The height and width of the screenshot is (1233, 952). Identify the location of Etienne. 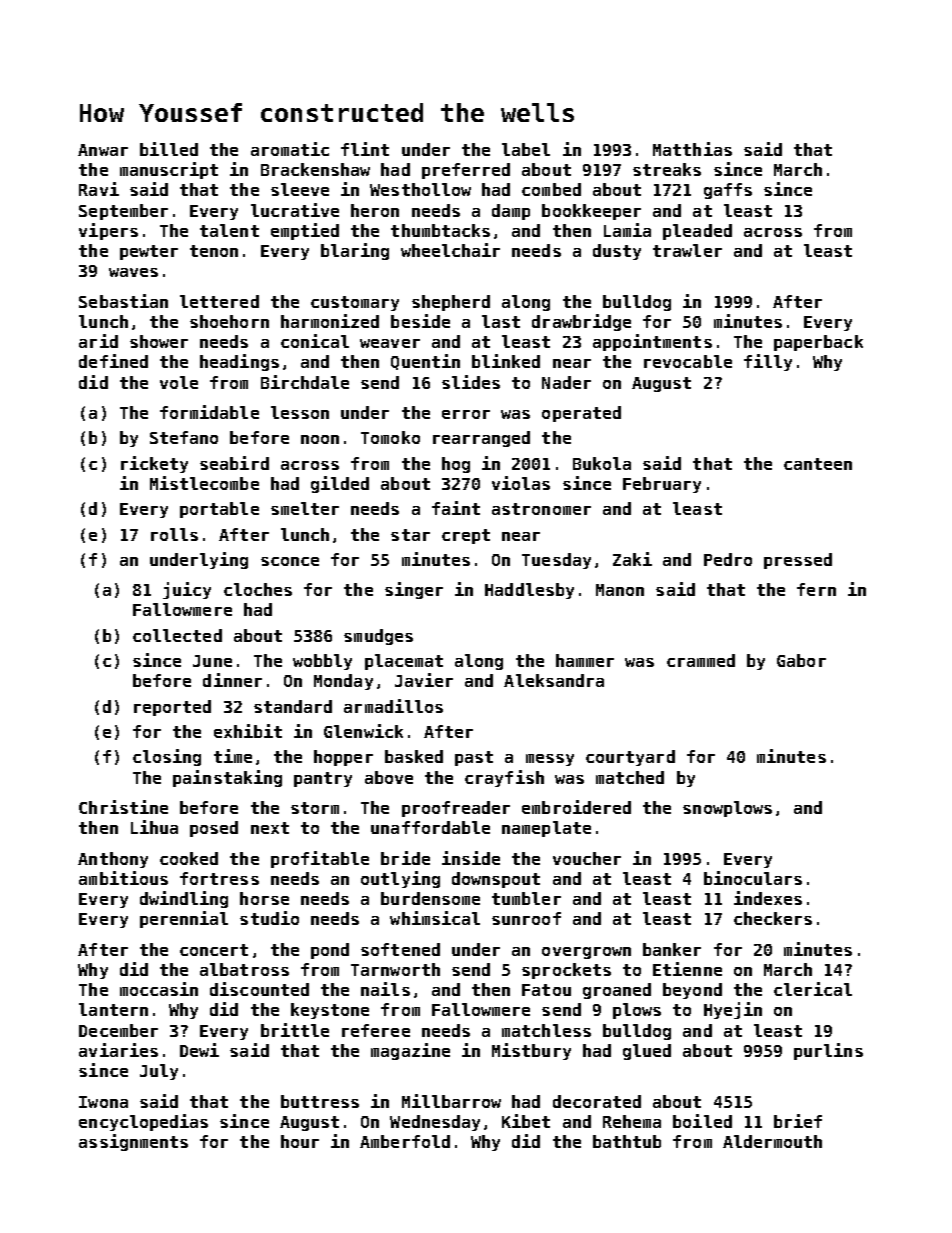
(687, 969).
